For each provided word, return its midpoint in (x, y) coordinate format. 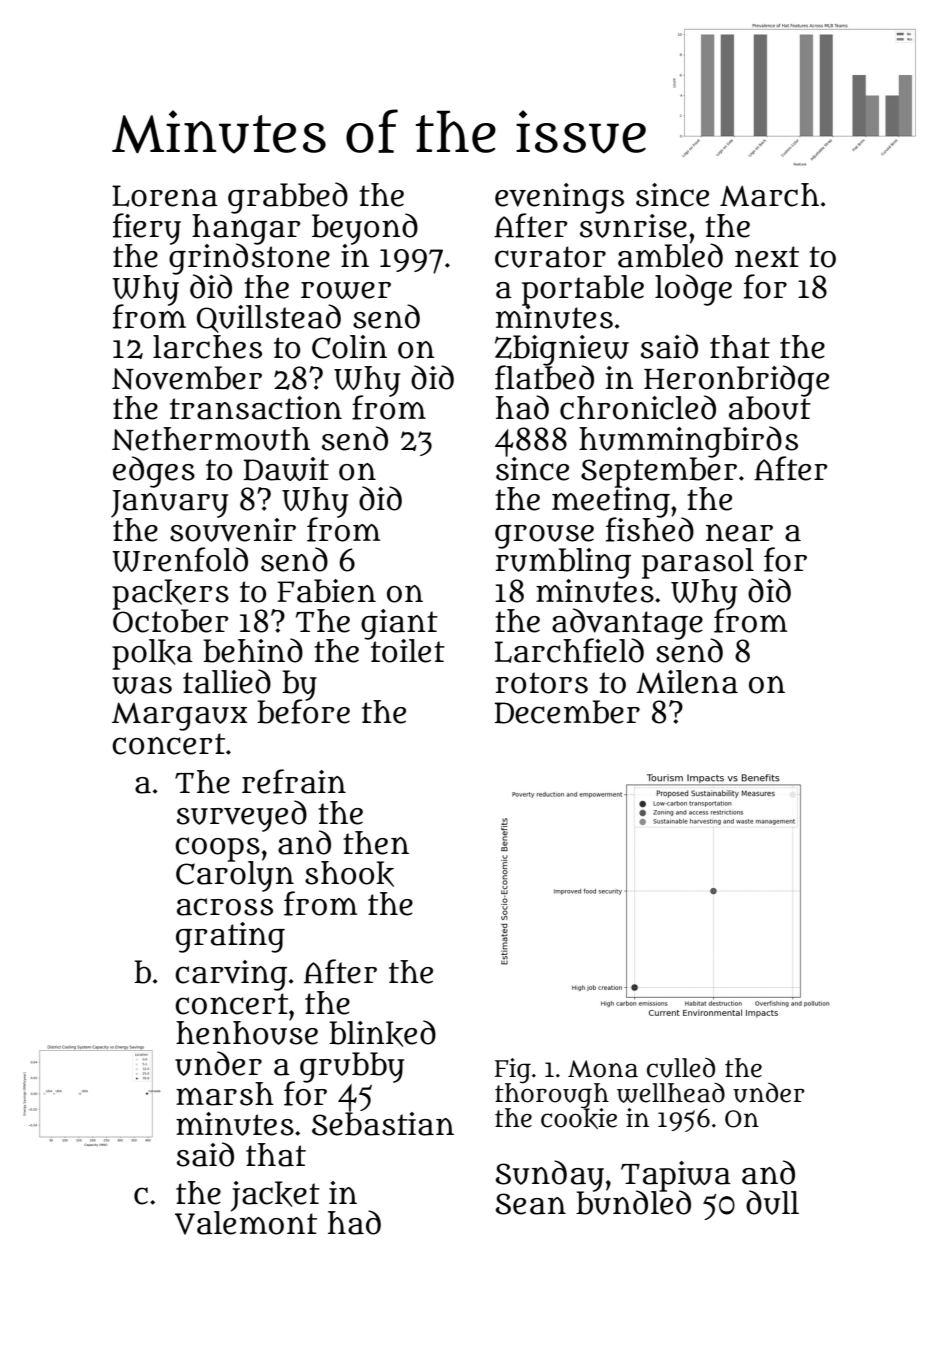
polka (152, 654)
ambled (670, 255)
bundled (633, 1203)
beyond (365, 228)
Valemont (246, 1223)
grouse (544, 536)
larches (207, 347)
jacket (275, 1196)
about (770, 408)
